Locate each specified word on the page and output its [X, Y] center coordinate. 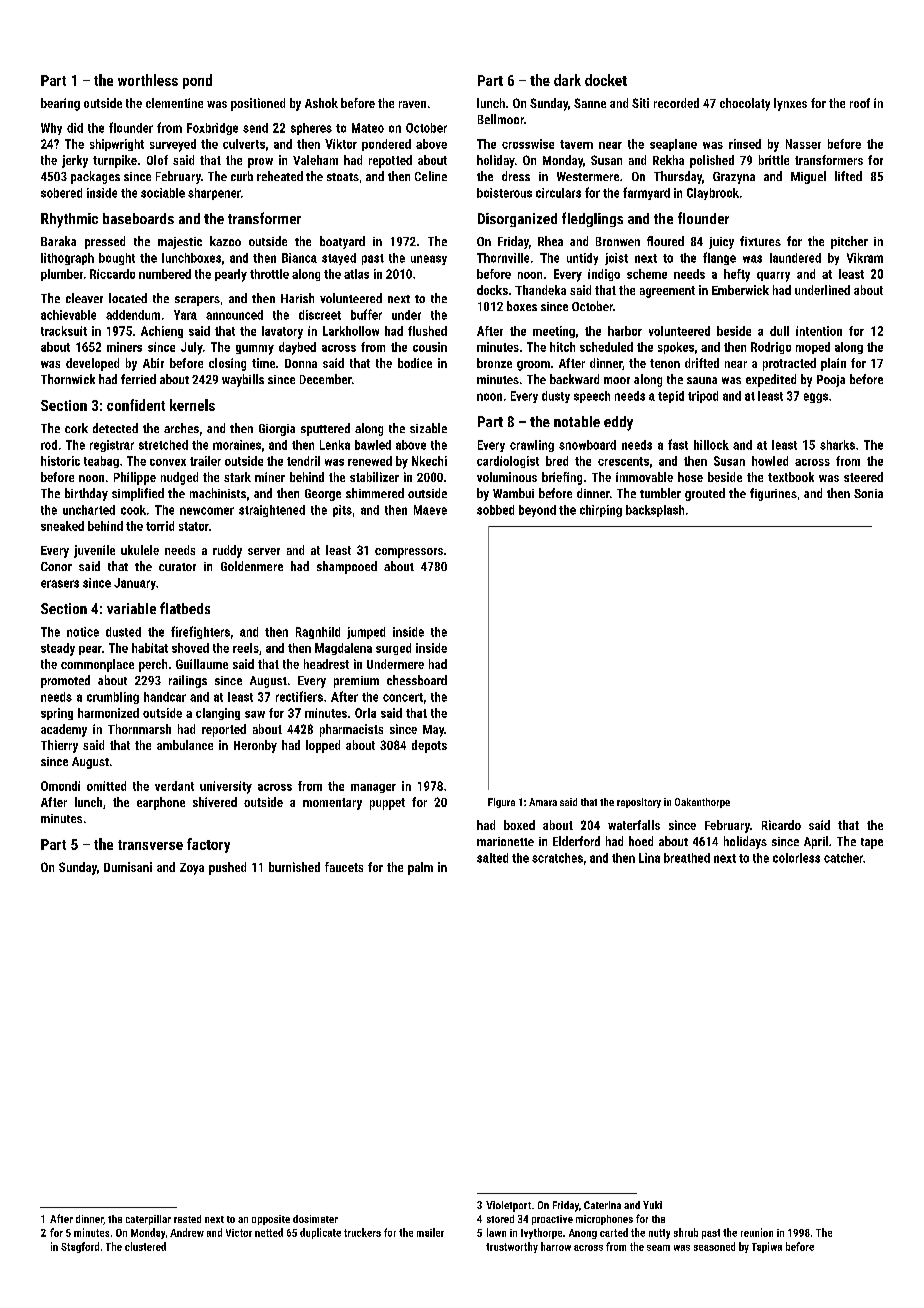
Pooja [831, 381]
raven [412, 104]
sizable [428, 428]
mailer [430, 1232]
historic [60, 461]
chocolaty [745, 104]
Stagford [80, 1247]
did [75, 128]
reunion [757, 1232]
